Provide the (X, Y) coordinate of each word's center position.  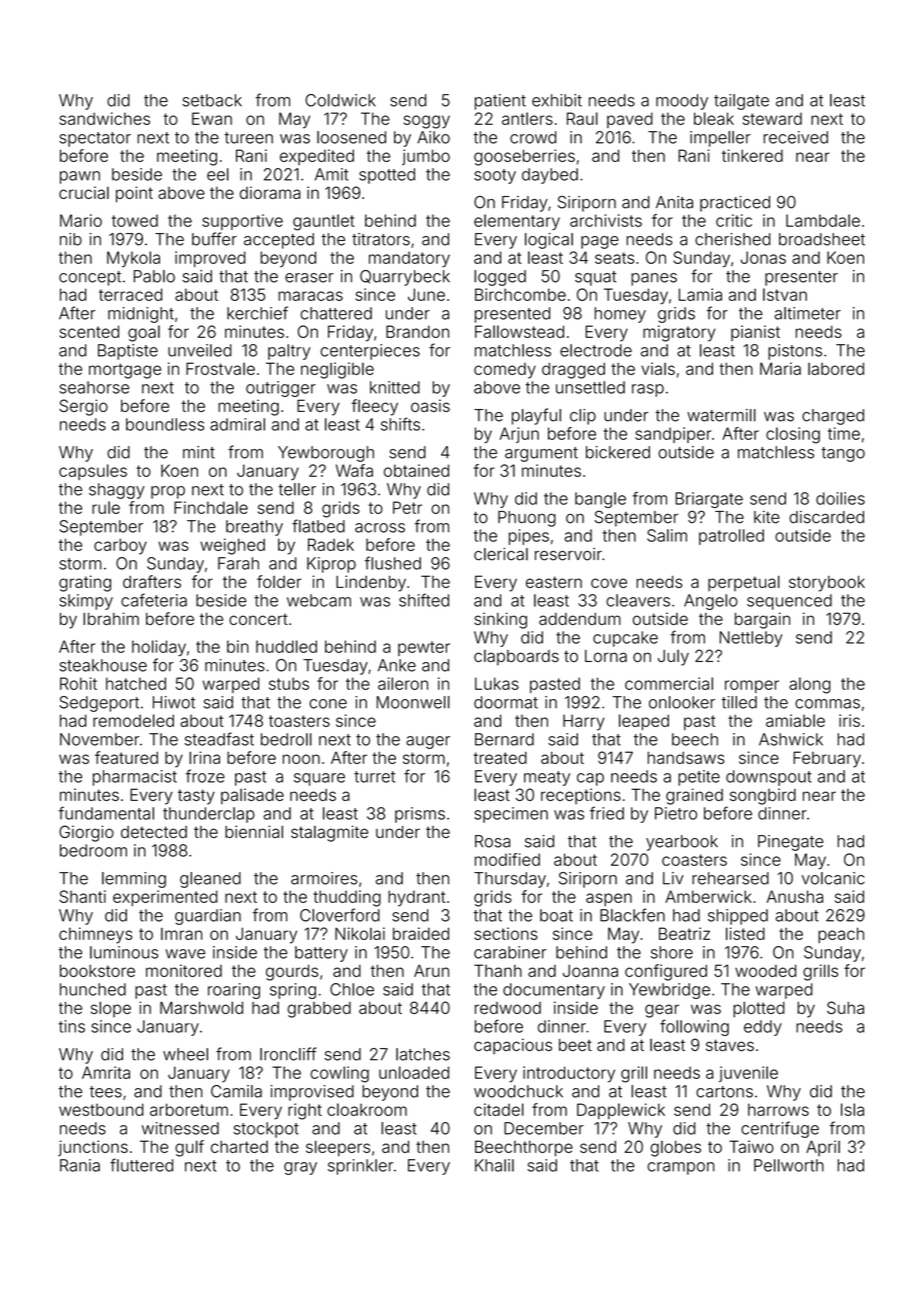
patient (500, 102)
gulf (189, 1148)
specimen (511, 815)
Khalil (494, 1165)
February (827, 759)
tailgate (741, 102)
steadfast (219, 739)
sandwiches (105, 118)
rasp (648, 390)
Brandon (417, 331)
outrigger (281, 389)
